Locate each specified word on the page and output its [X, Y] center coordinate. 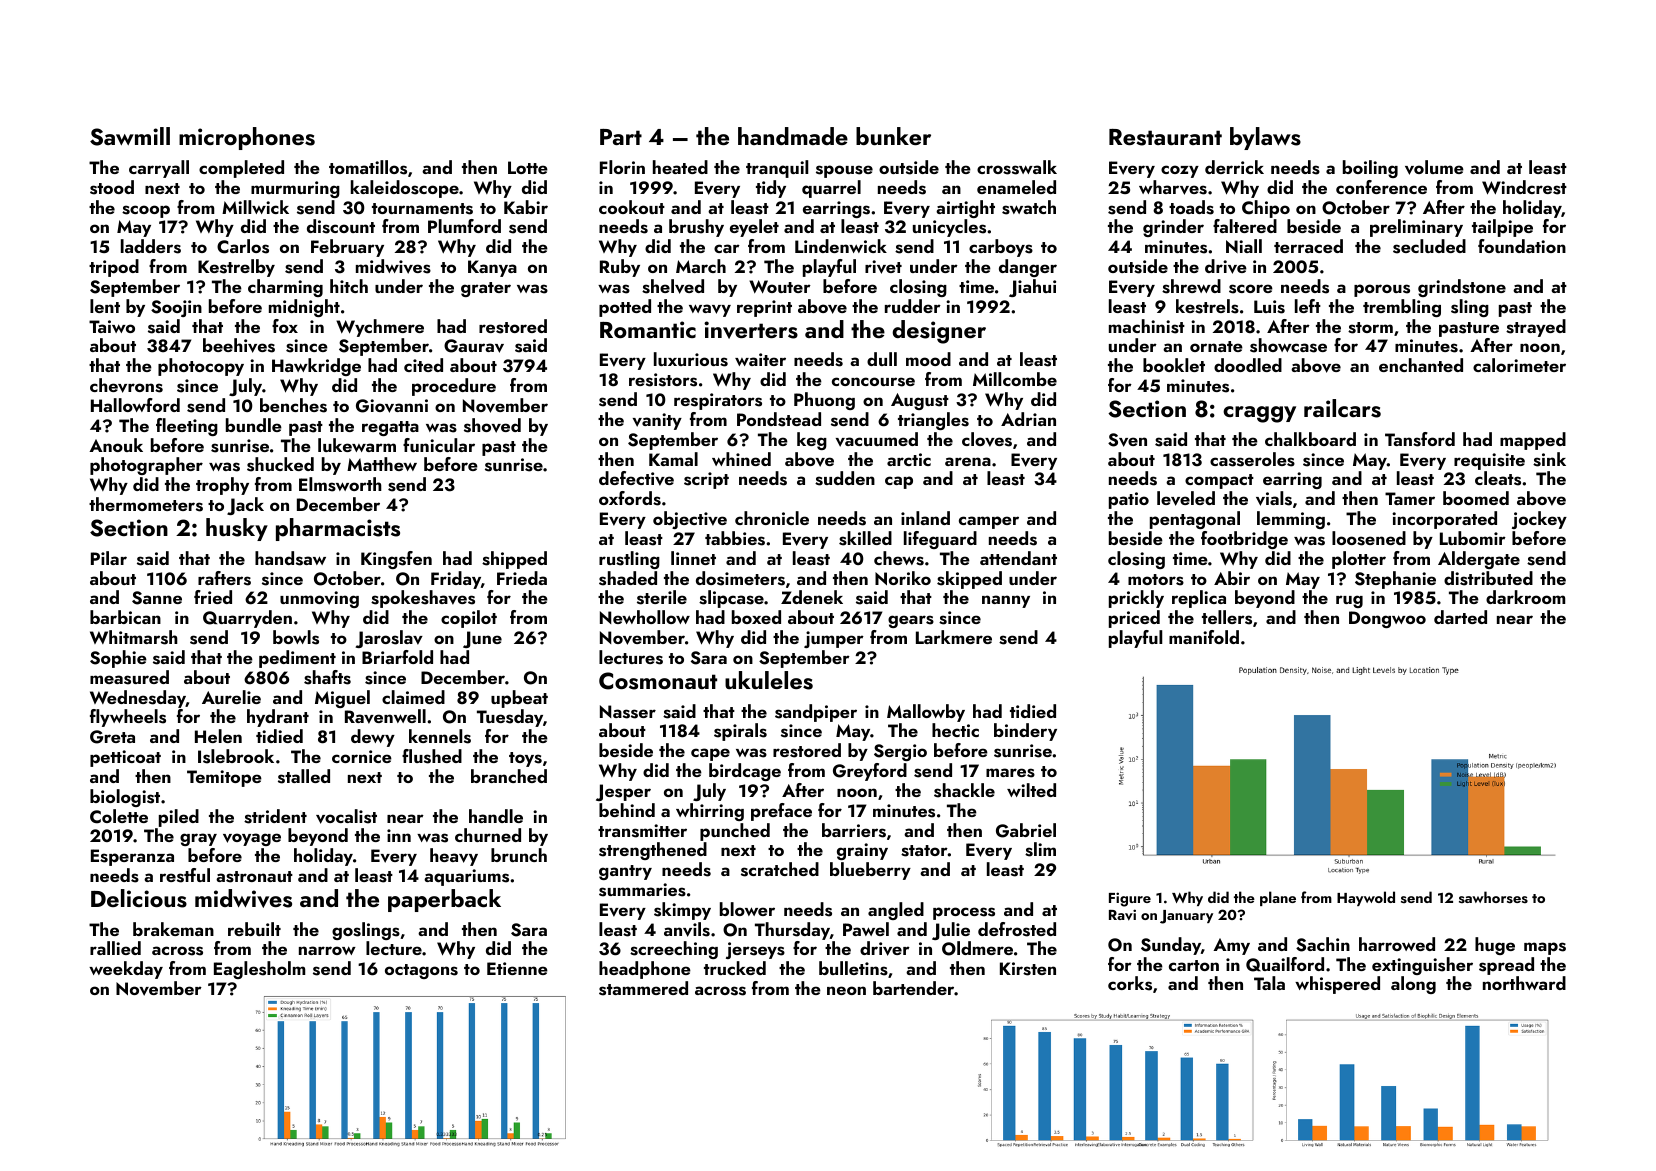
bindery [1025, 732]
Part [621, 137]
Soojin [176, 308]
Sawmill [130, 136]
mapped [1533, 441]
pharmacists [338, 529]
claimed [413, 697]
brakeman [173, 929]
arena [968, 461]
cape [710, 754]
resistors [663, 380]
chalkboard [1310, 439]
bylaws [1265, 138]
